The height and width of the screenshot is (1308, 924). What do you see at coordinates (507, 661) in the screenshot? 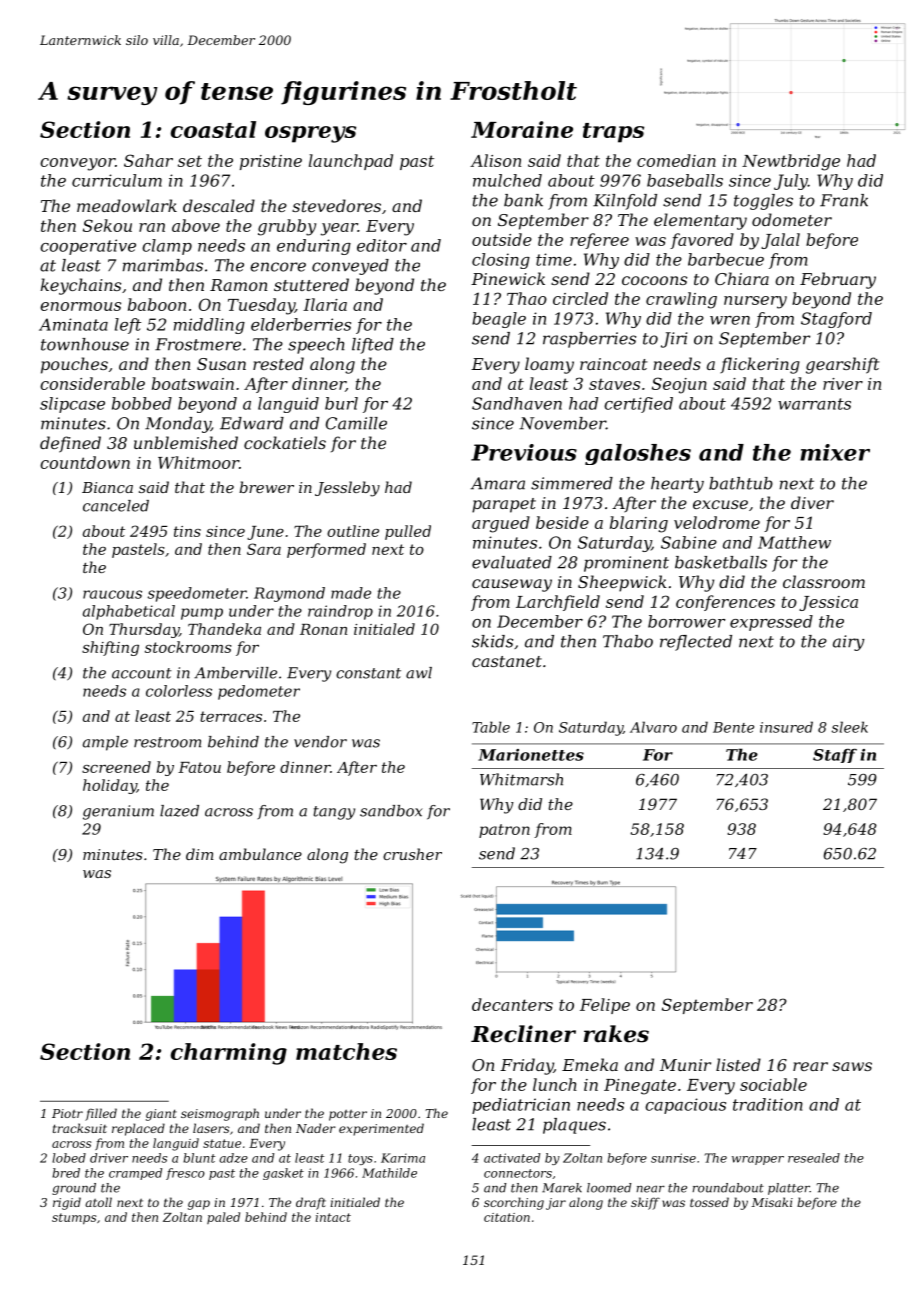
I see `castanet` at bounding box center [507, 661].
